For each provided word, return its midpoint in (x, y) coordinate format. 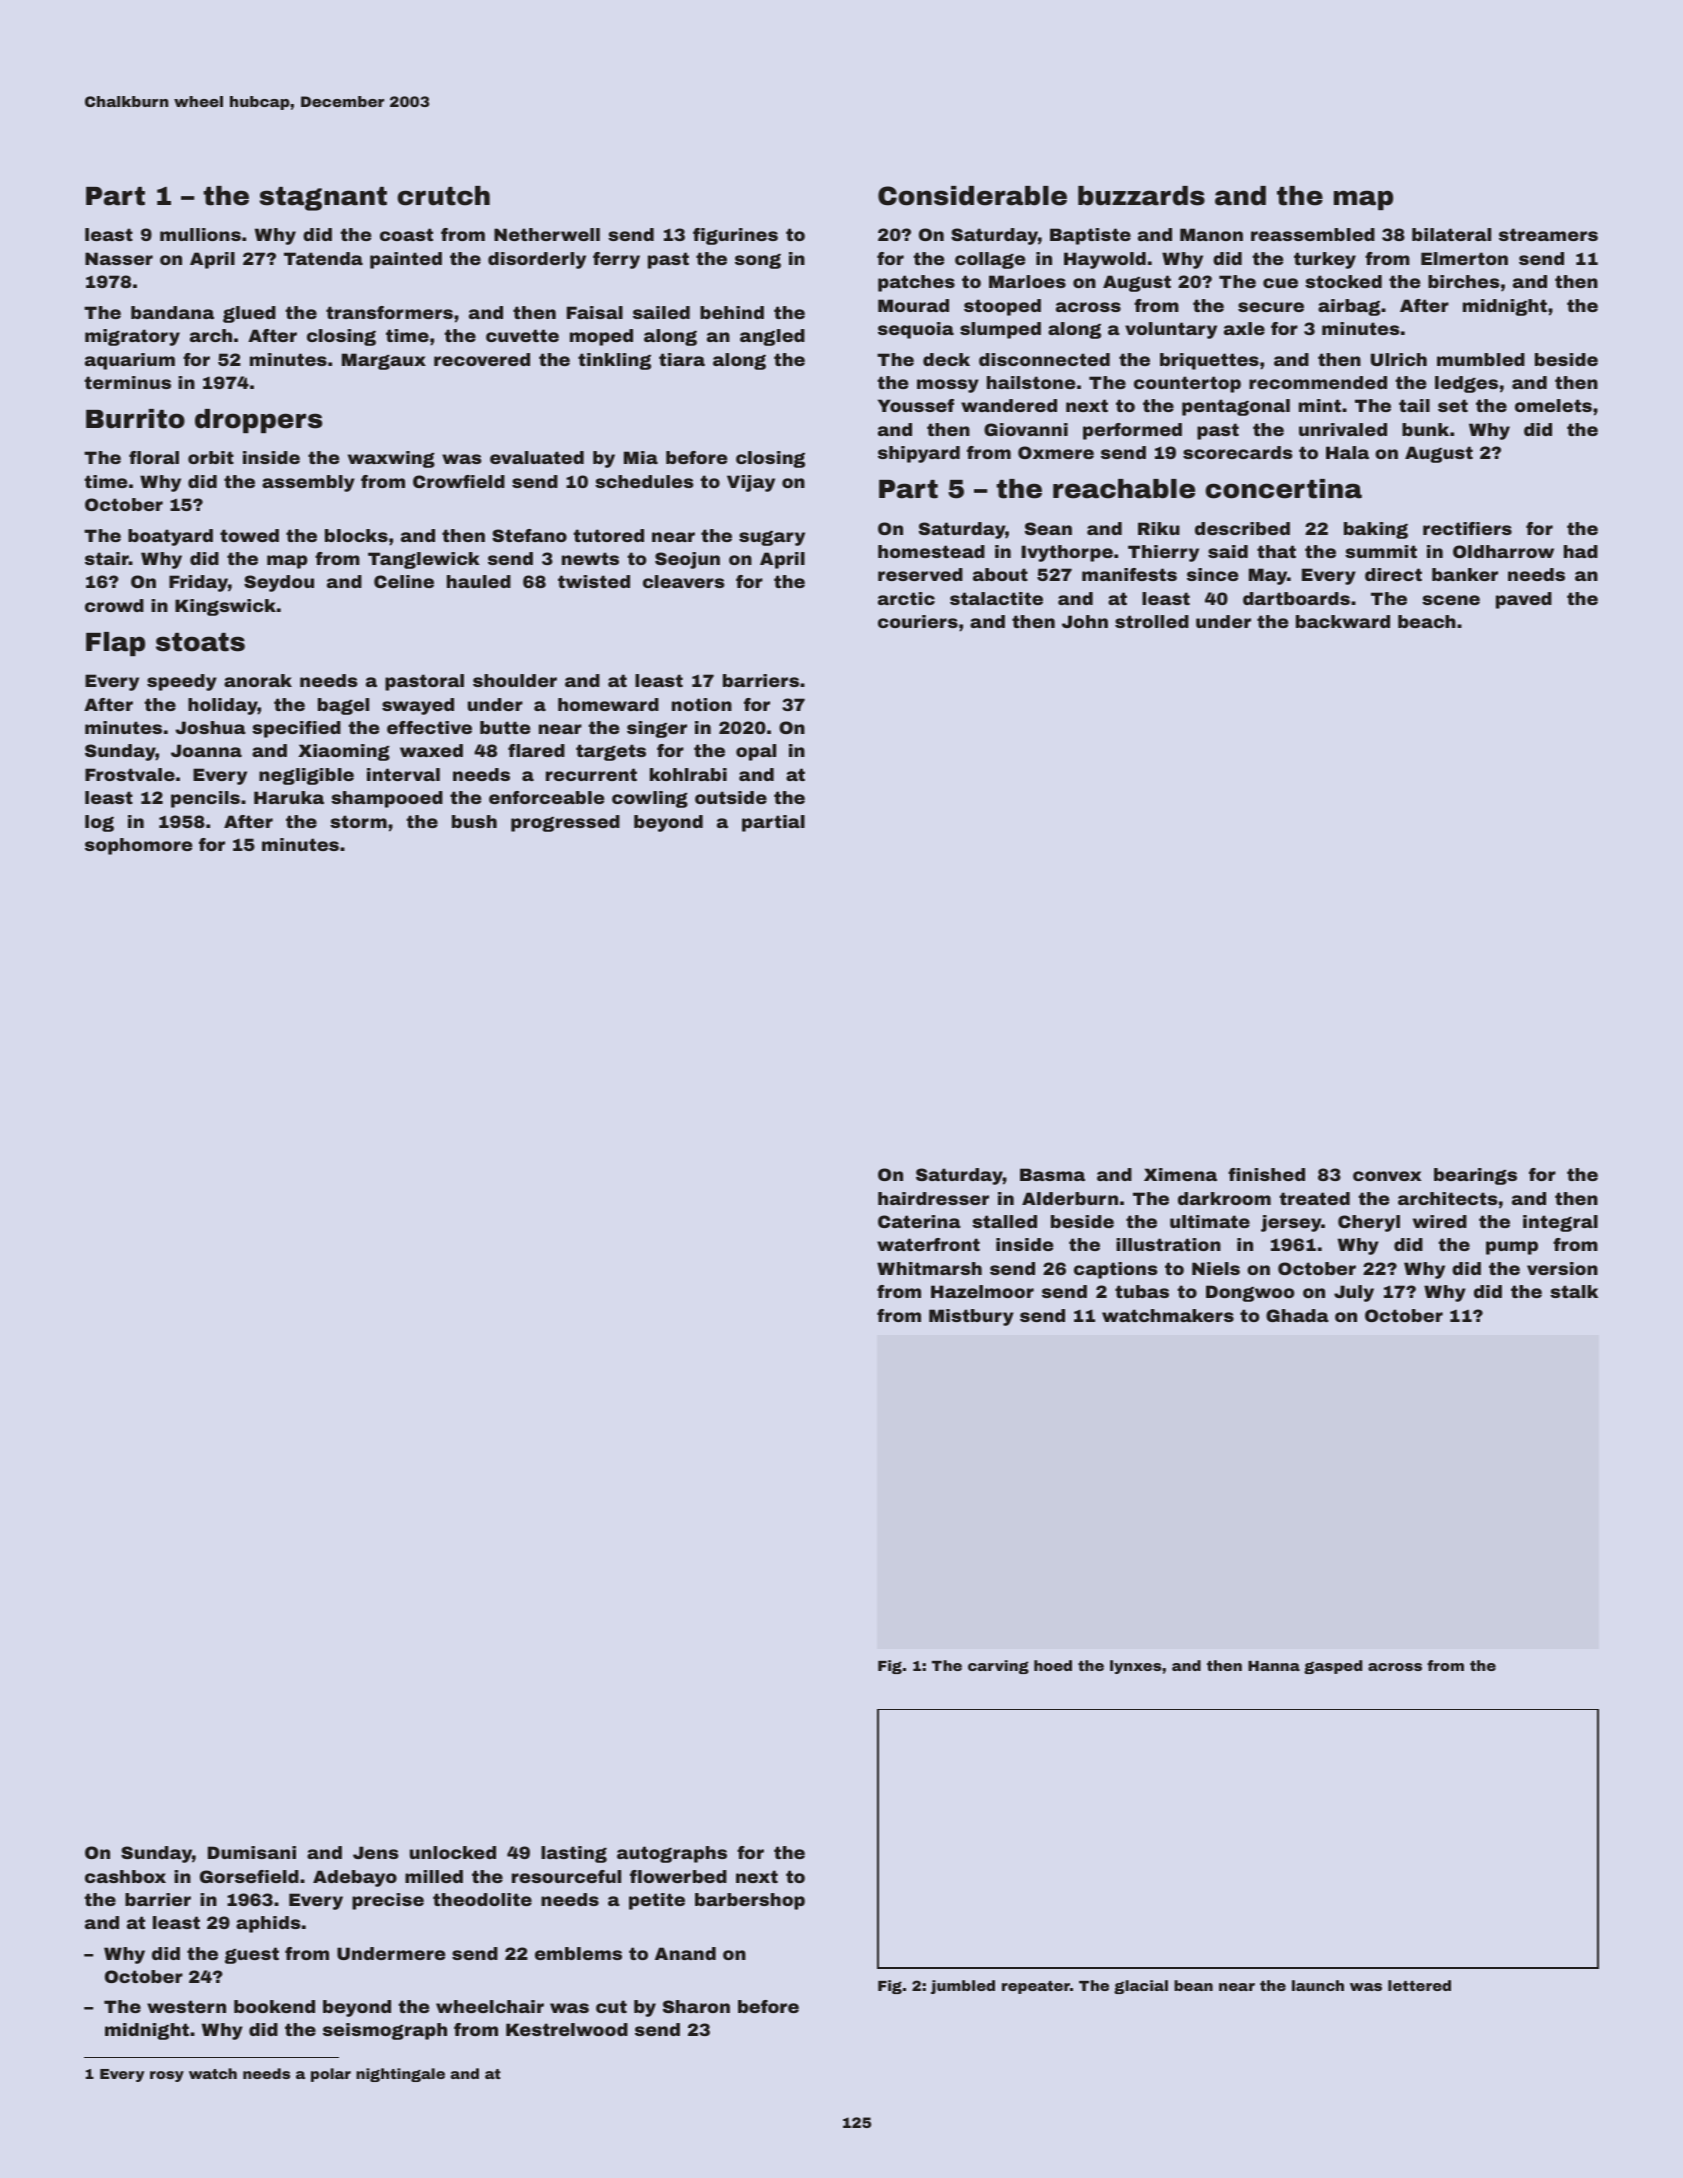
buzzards (1141, 196)
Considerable (972, 196)
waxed (431, 750)
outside (731, 797)
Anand (685, 1953)
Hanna (1274, 1666)
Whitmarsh (929, 1268)
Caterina (919, 1221)
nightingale (400, 2075)
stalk (1574, 1291)
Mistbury (971, 1317)
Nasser (119, 258)
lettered (1419, 1985)
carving (998, 1667)
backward (1343, 621)
